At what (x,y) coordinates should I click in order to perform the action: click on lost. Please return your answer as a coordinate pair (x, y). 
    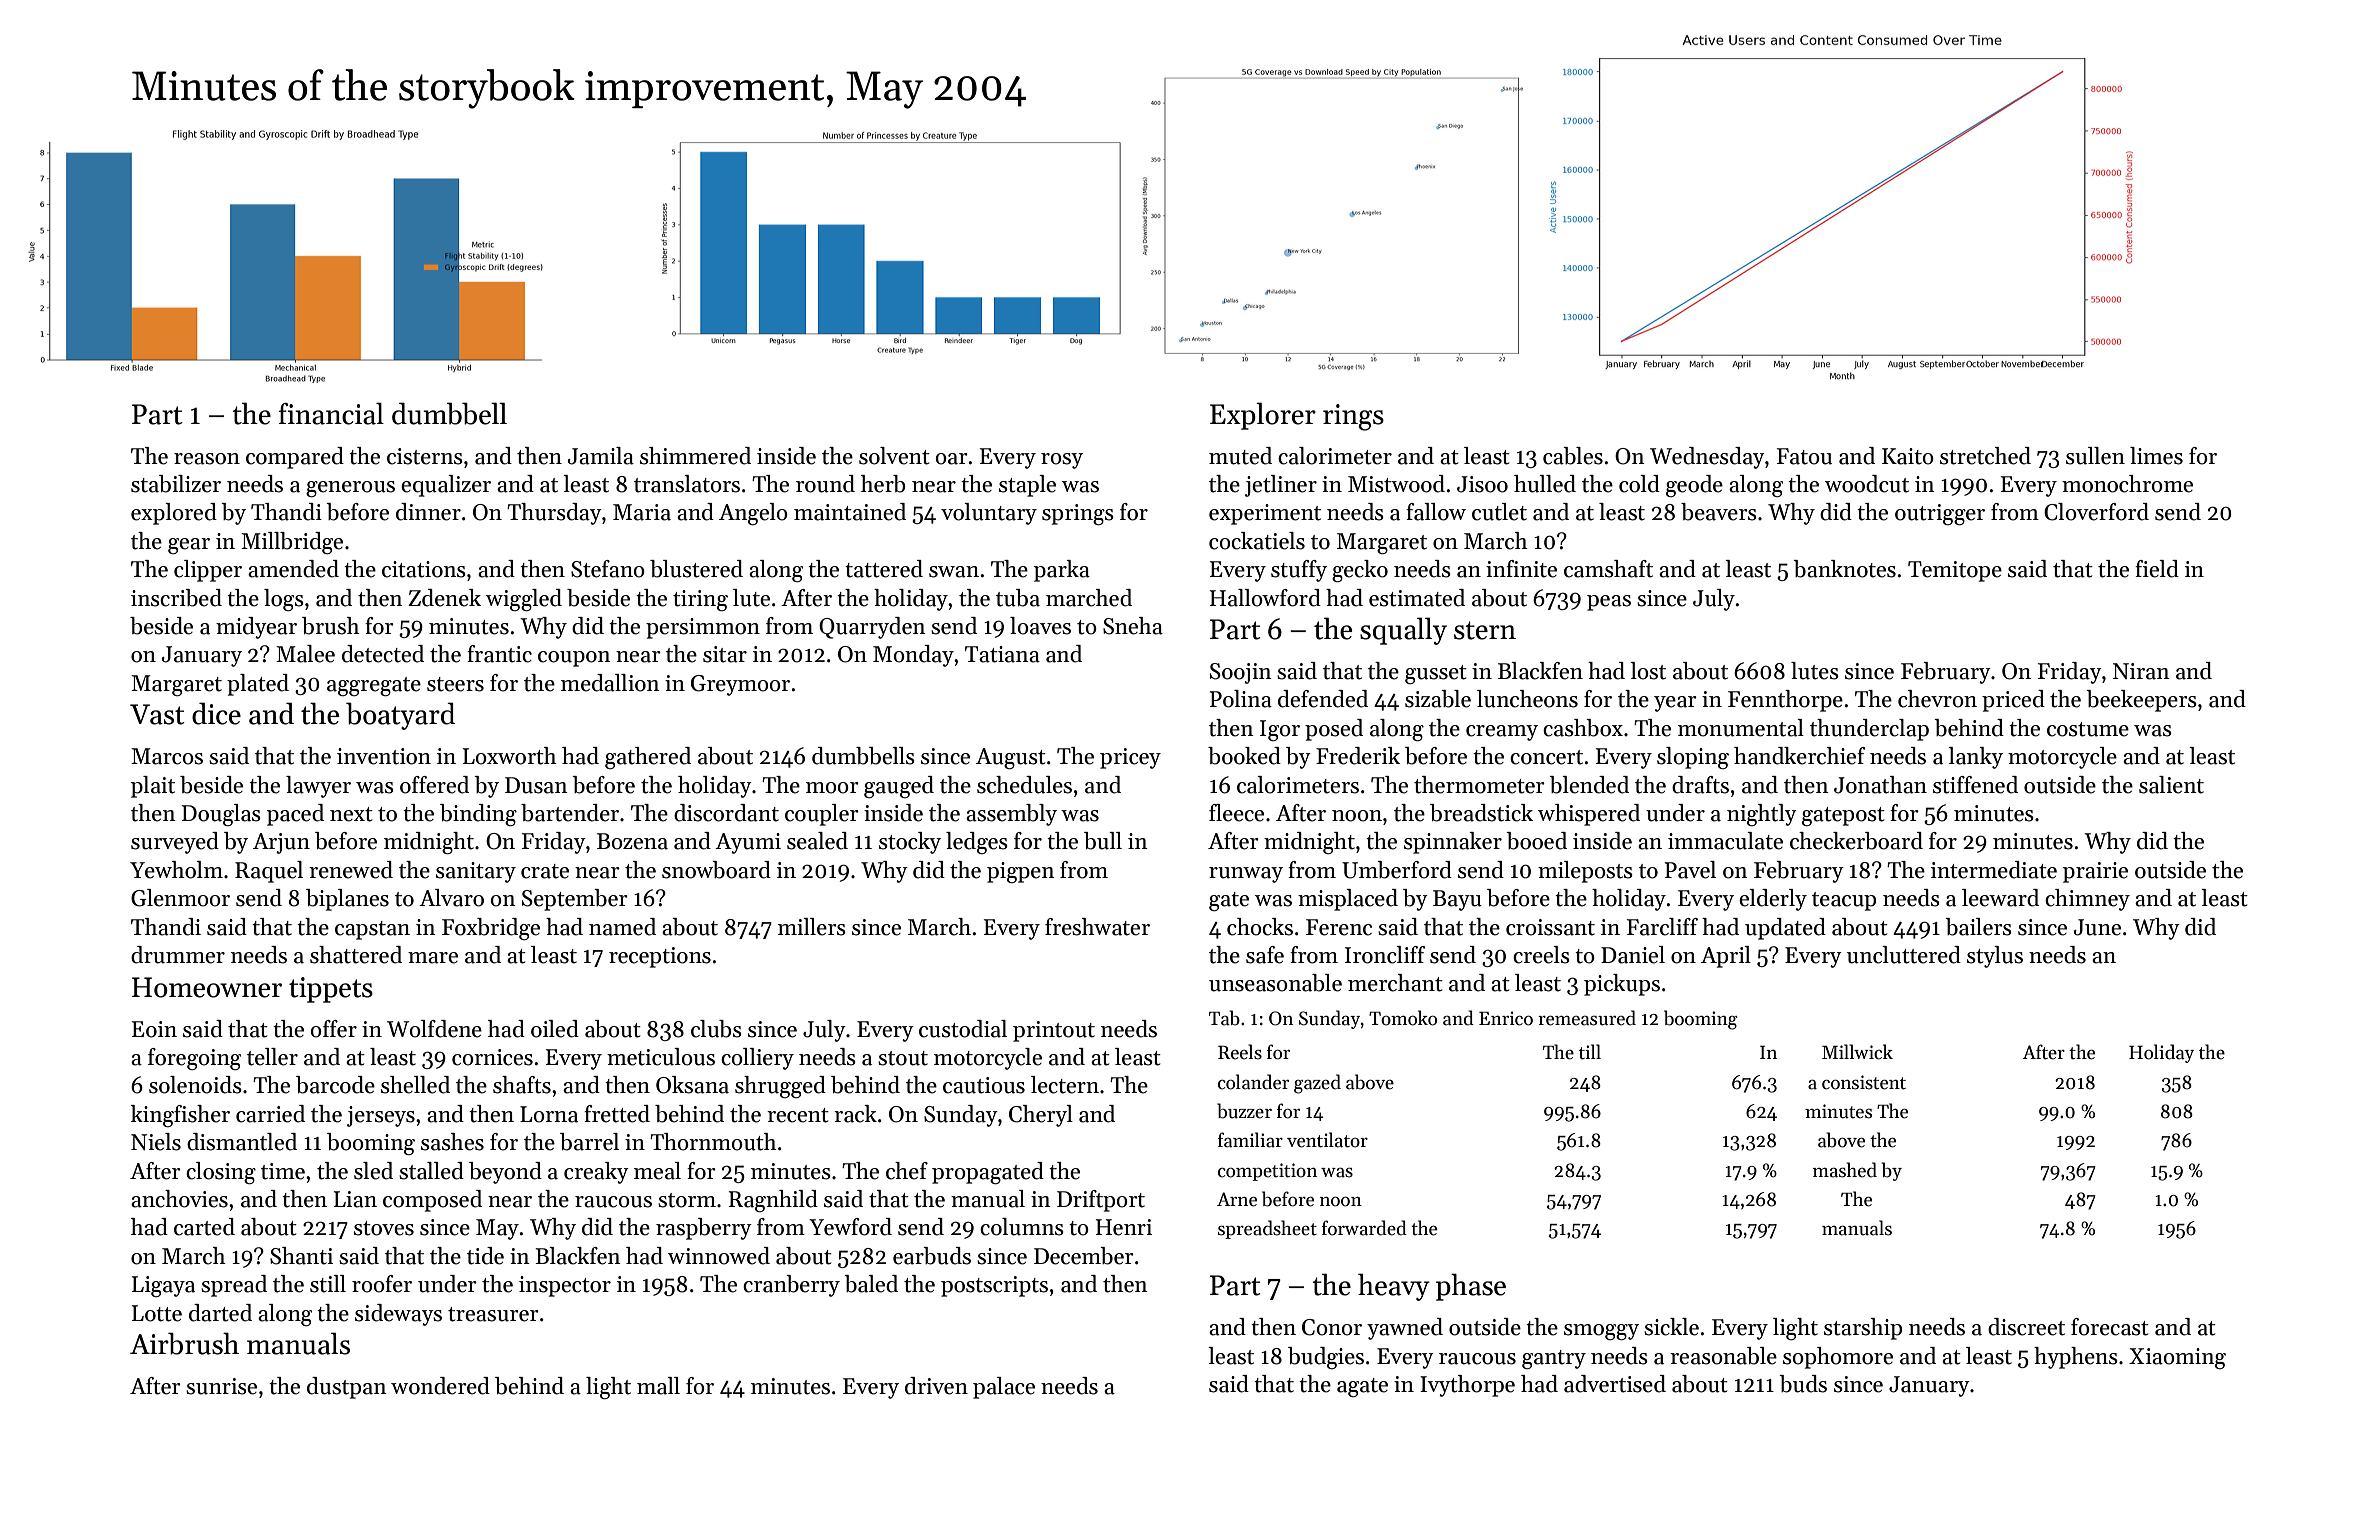
    Looking at the image, I should click on (1648, 671).
